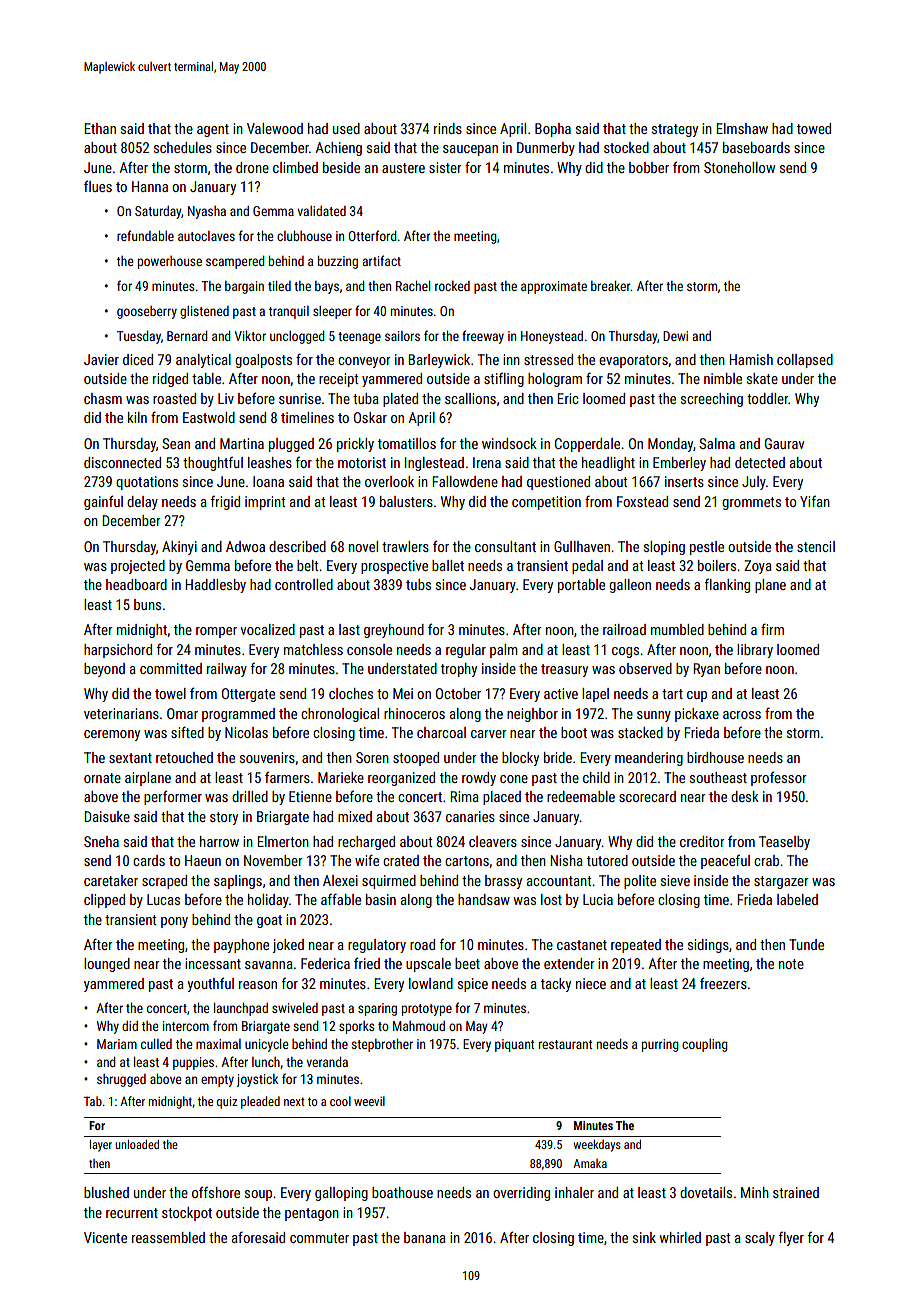  Describe the element at coordinates (796, 1192) in the page. I see `strained` at that location.
